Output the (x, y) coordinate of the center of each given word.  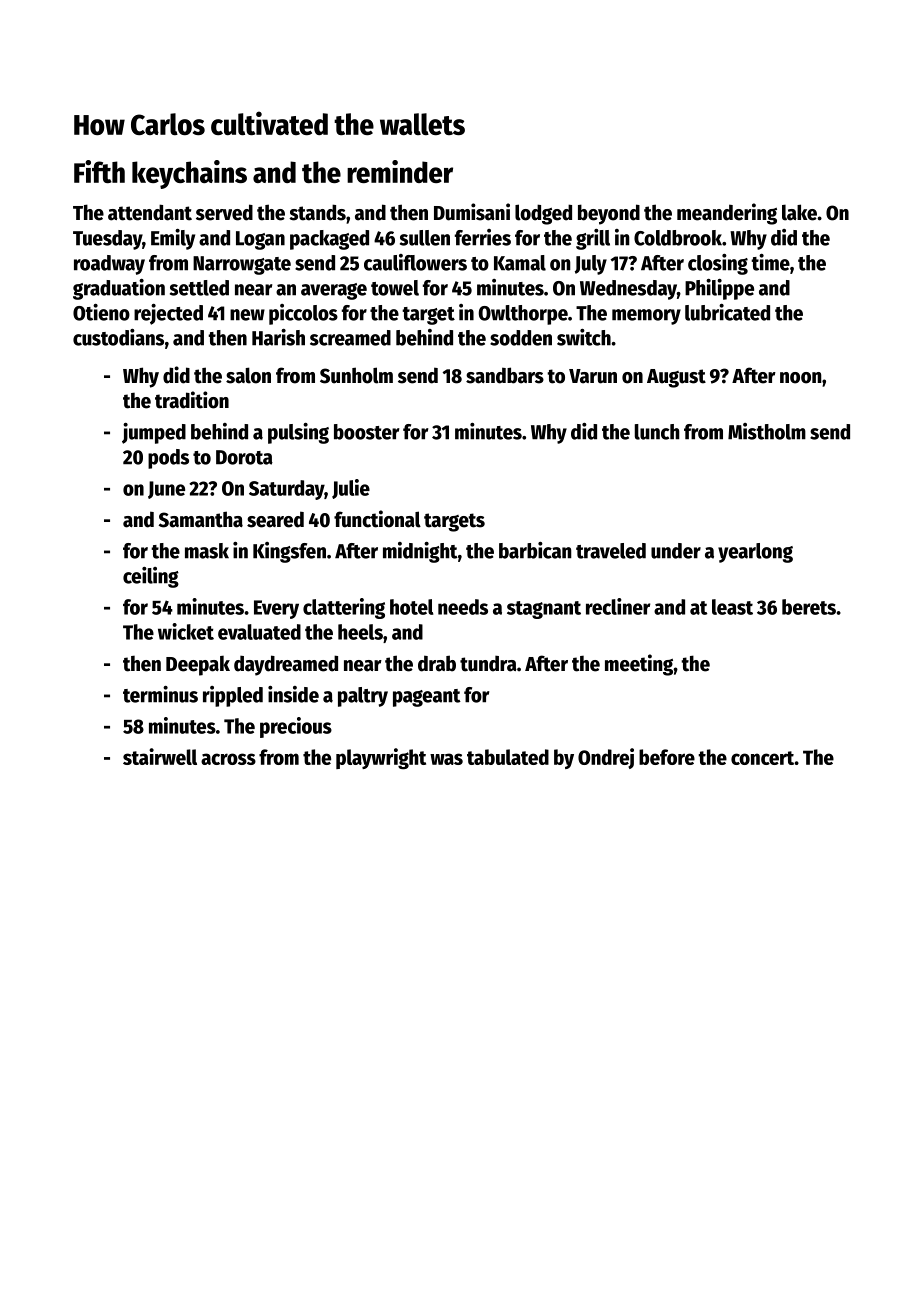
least (732, 607)
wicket (186, 631)
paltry (363, 697)
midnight (420, 552)
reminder (400, 171)
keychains (189, 174)
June (166, 490)
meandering (727, 214)
